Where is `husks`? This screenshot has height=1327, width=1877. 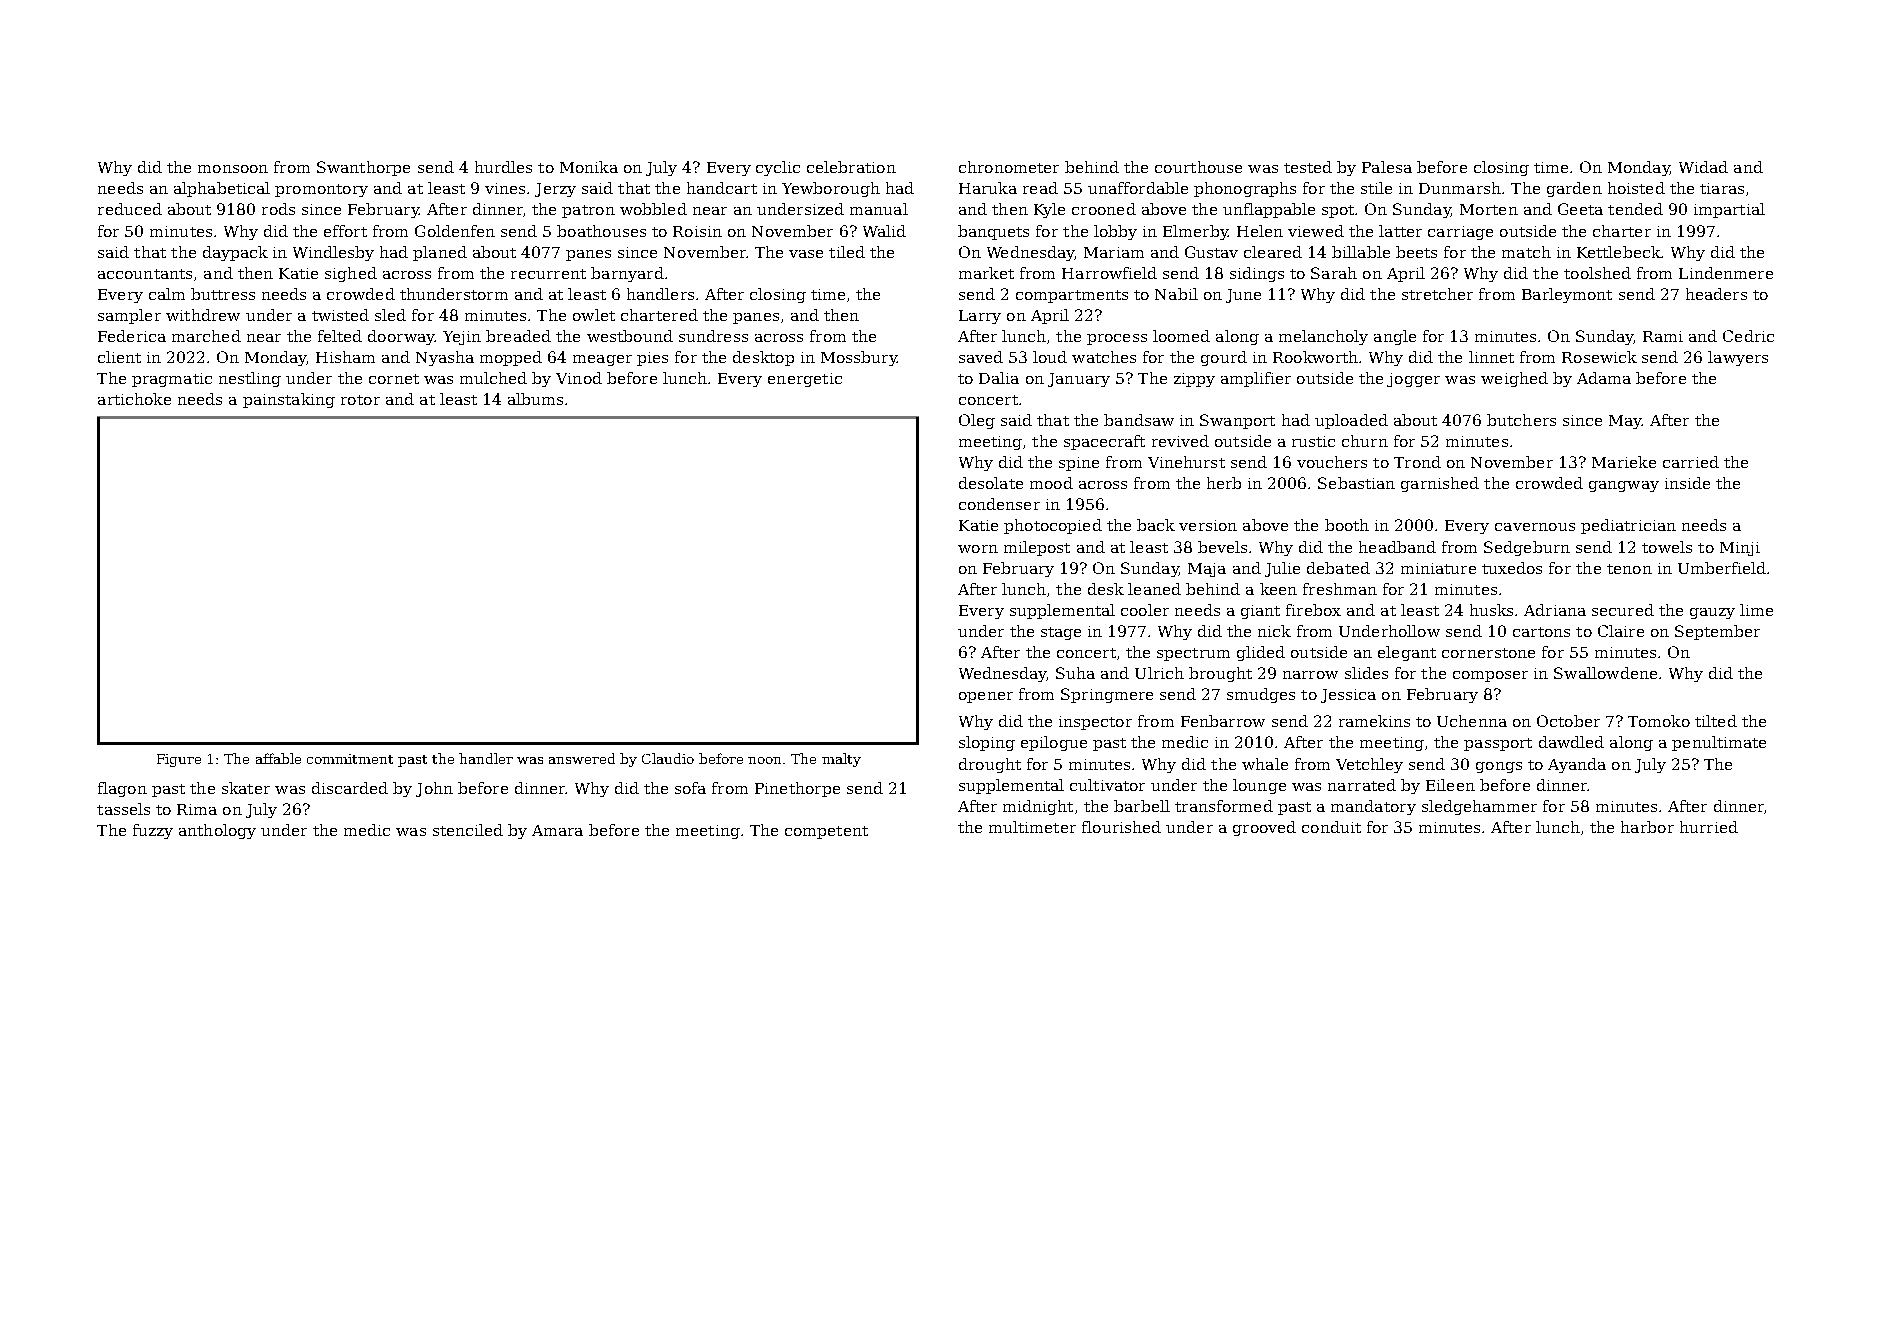 husks is located at coordinates (1491, 610).
